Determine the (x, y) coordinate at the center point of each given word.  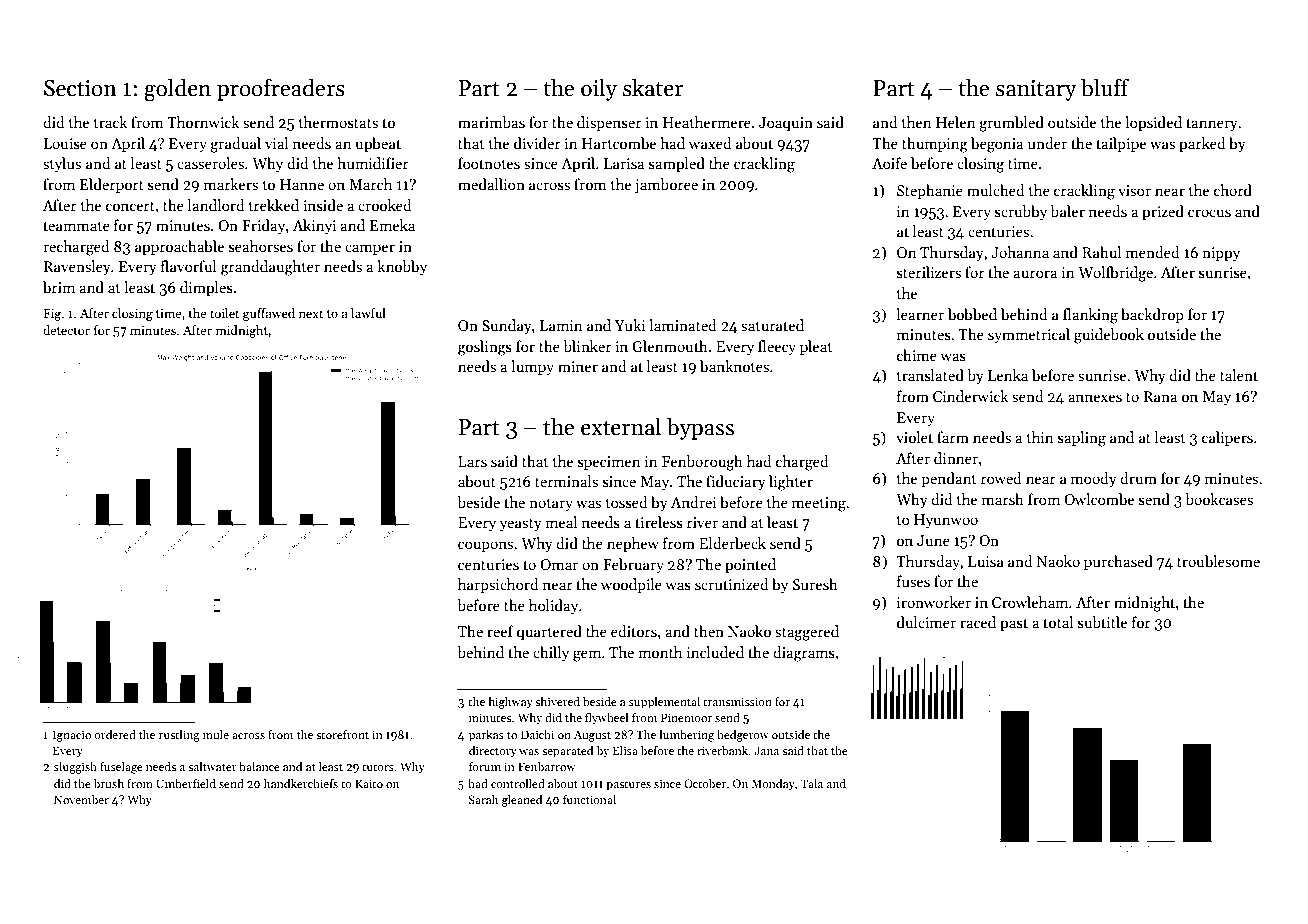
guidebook (1109, 336)
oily (599, 89)
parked (1202, 144)
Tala (812, 783)
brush (109, 783)
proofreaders (281, 89)
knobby (402, 267)
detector (66, 330)
